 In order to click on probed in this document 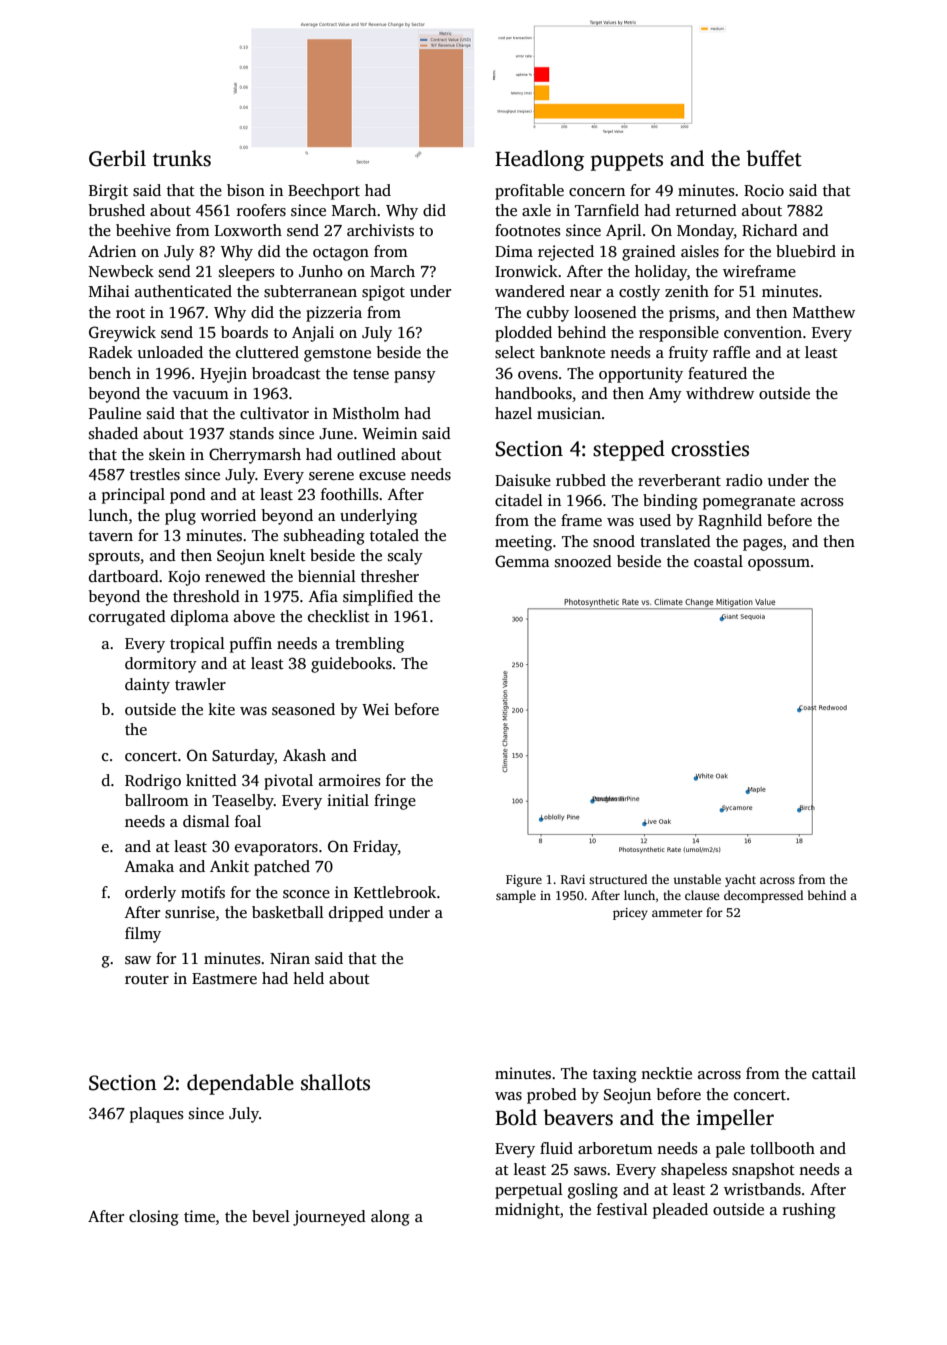, I will do `click(552, 1096)`.
